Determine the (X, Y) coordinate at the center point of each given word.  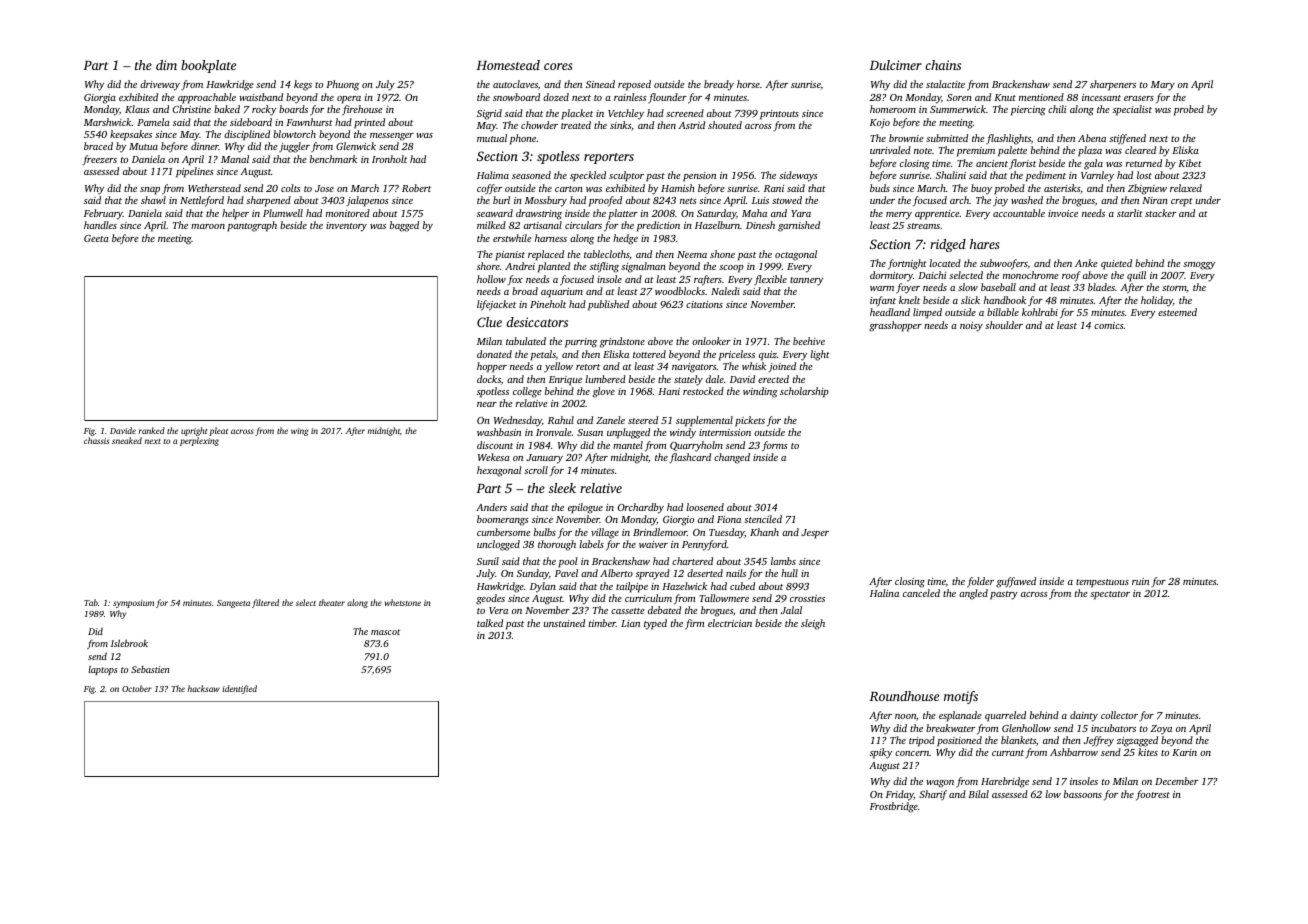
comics (1109, 325)
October (137, 688)
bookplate (208, 66)
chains (943, 65)
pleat (218, 431)
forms (775, 446)
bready (719, 85)
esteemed (1177, 312)
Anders (491, 507)
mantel (628, 445)
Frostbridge (894, 807)
